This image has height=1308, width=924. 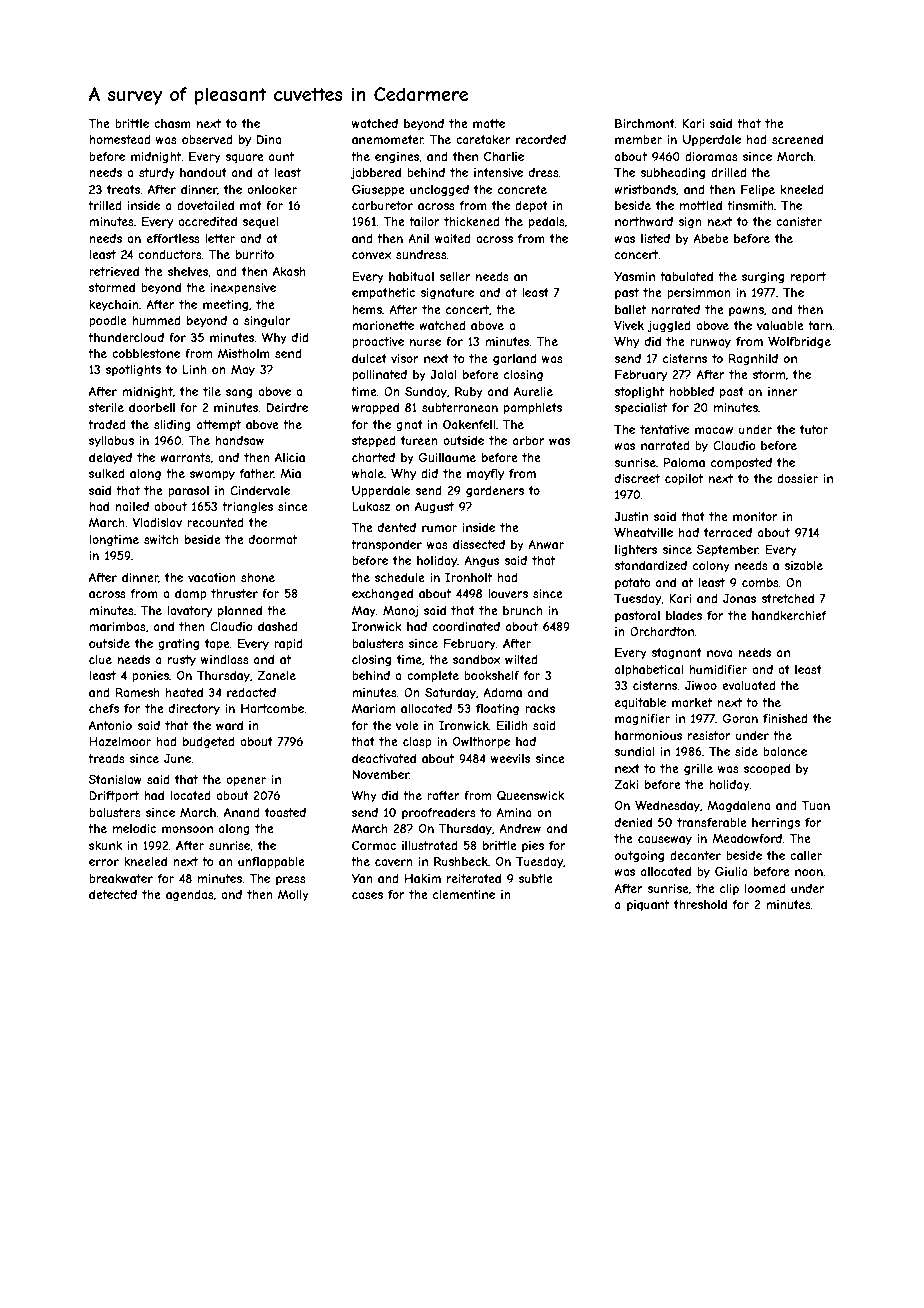 I want to click on recorded, so click(x=541, y=139).
